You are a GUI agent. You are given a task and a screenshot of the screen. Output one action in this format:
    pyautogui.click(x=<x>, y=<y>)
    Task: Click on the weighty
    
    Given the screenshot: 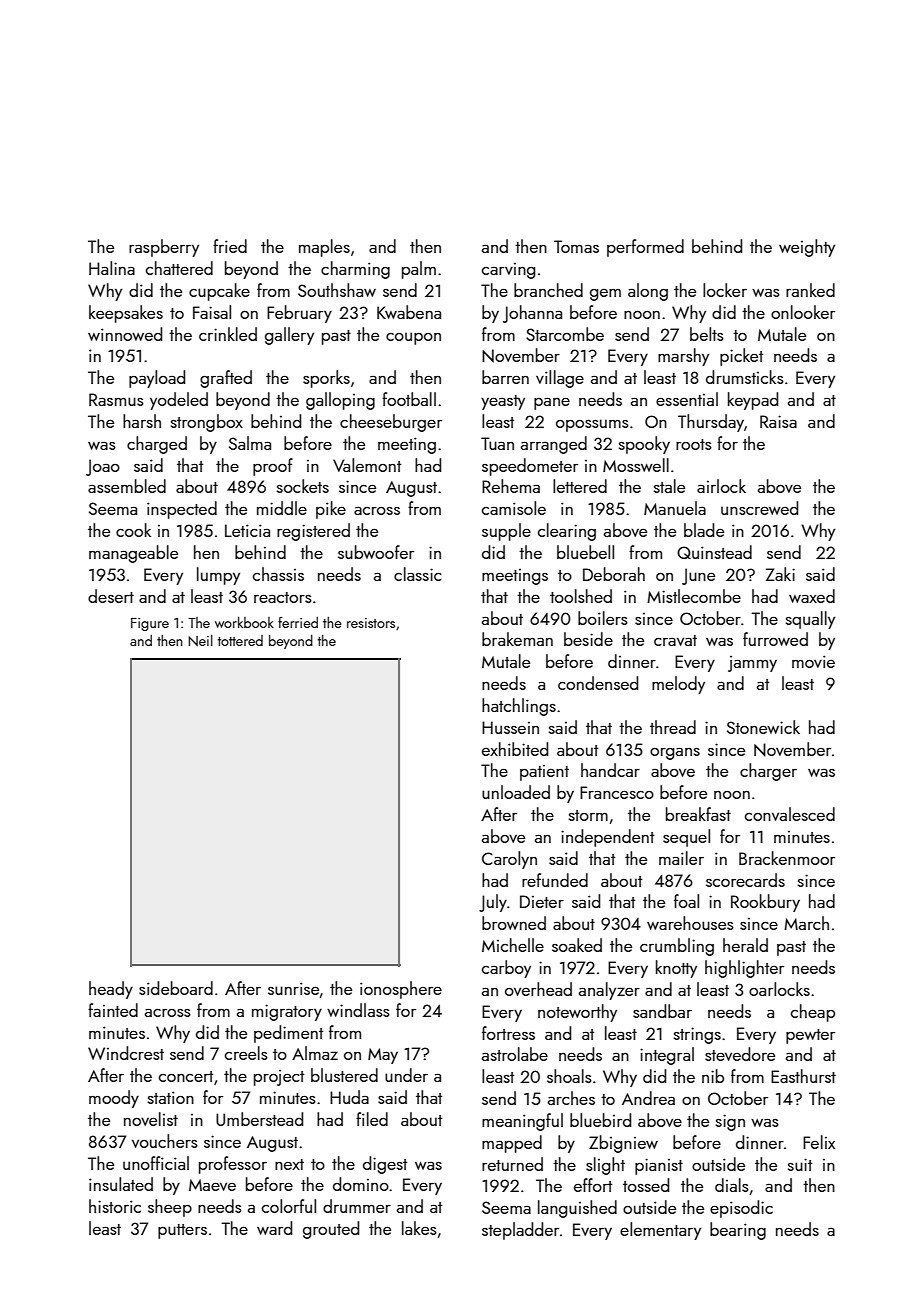 What is the action you would take?
    pyautogui.click(x=807, y=248)
